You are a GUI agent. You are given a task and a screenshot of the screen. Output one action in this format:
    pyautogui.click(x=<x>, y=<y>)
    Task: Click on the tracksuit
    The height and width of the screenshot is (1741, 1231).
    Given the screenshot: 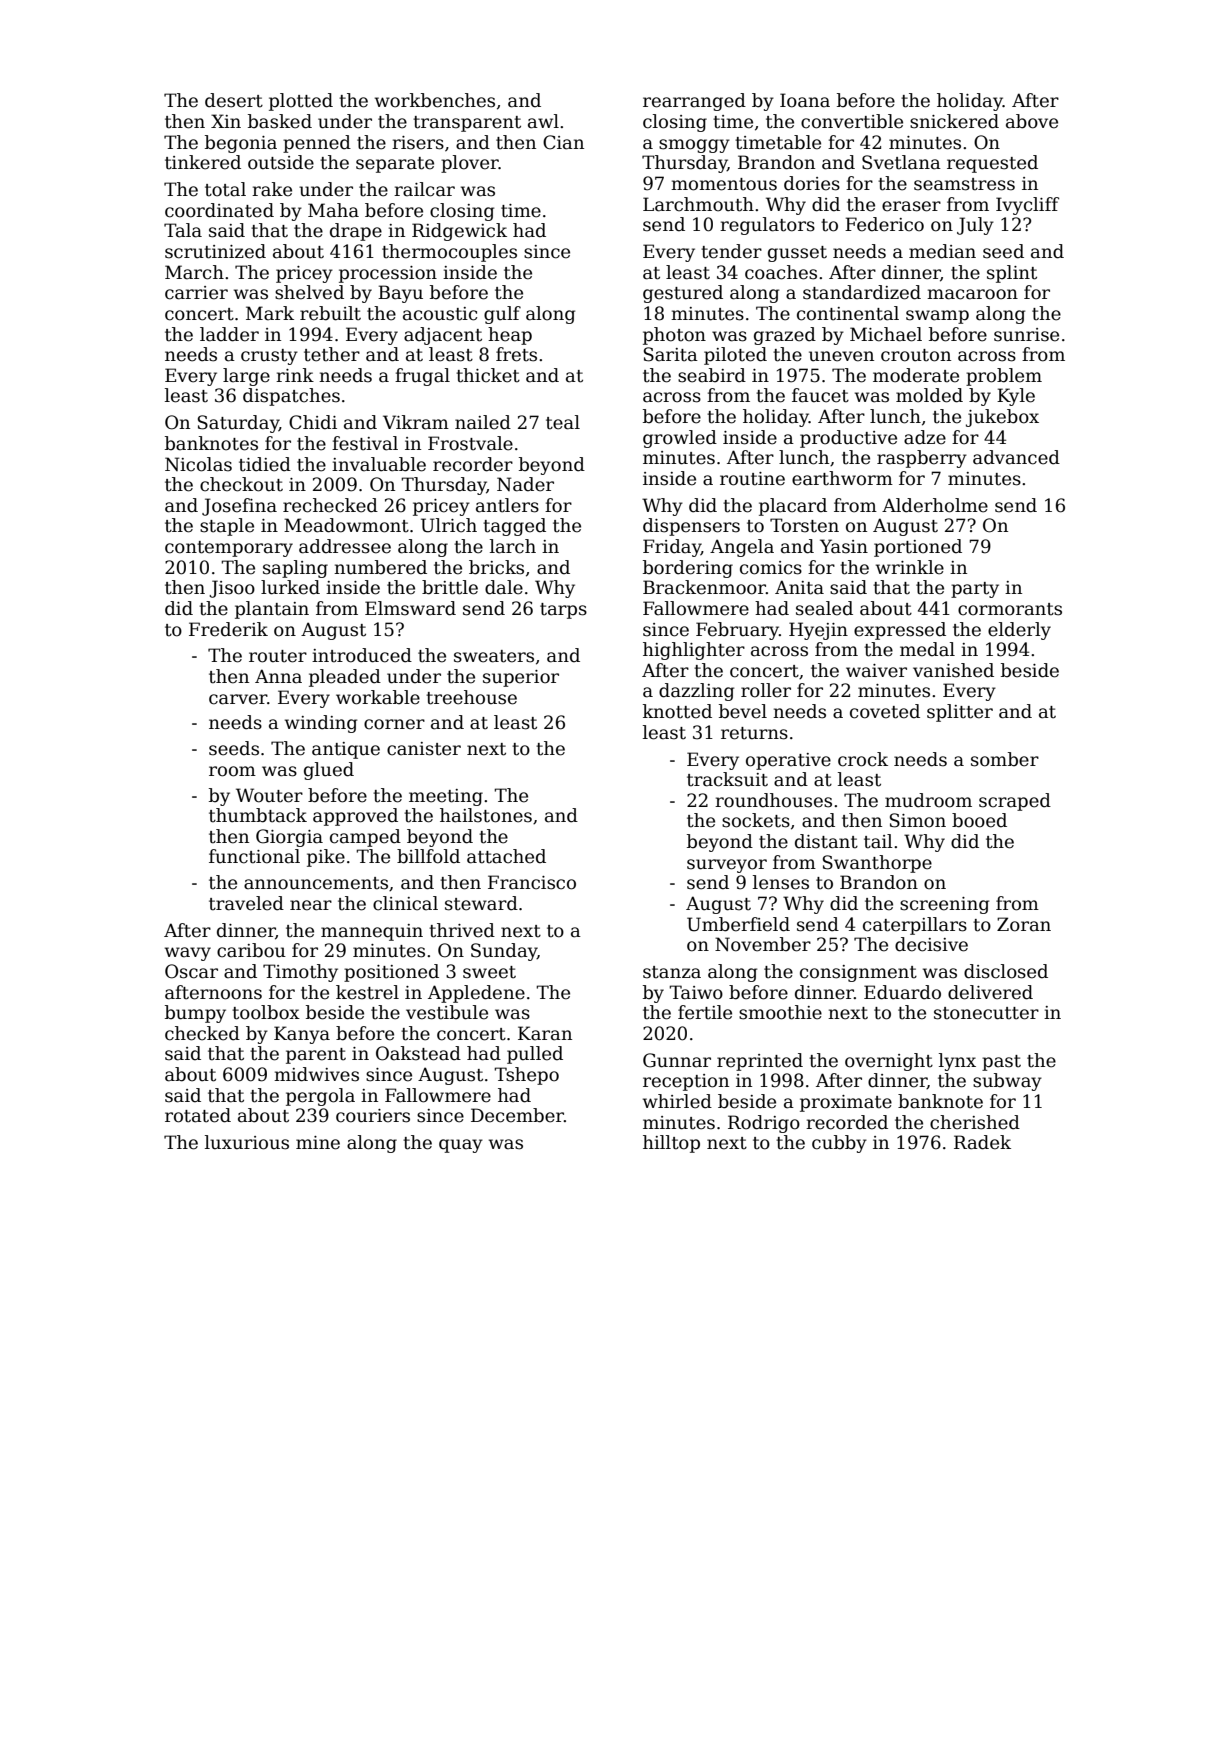 What is the action you would take?
    pyautogui.click(x=727, y=779)
